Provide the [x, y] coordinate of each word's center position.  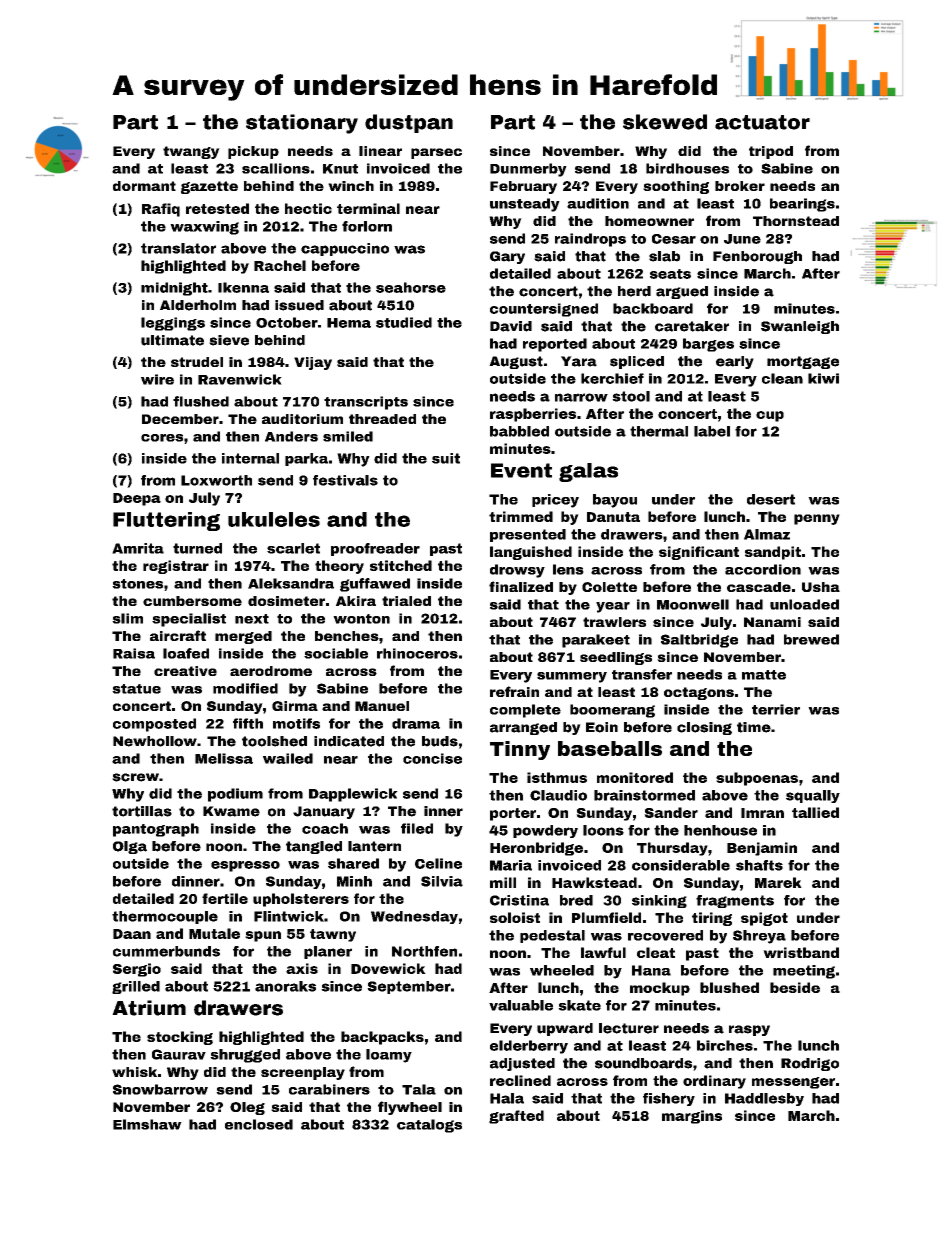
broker [740, 186]
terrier [776, 709]
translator [178, 248]
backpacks [382, 1038]
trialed [406, 601]
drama [416, 723]
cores [162, 438]
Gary [507, 257]
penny [817, 519]
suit [446, 458]
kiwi [823, 378]
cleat [656, 952]
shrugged [245, 1056]
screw [135, 777]
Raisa [134, 653]
